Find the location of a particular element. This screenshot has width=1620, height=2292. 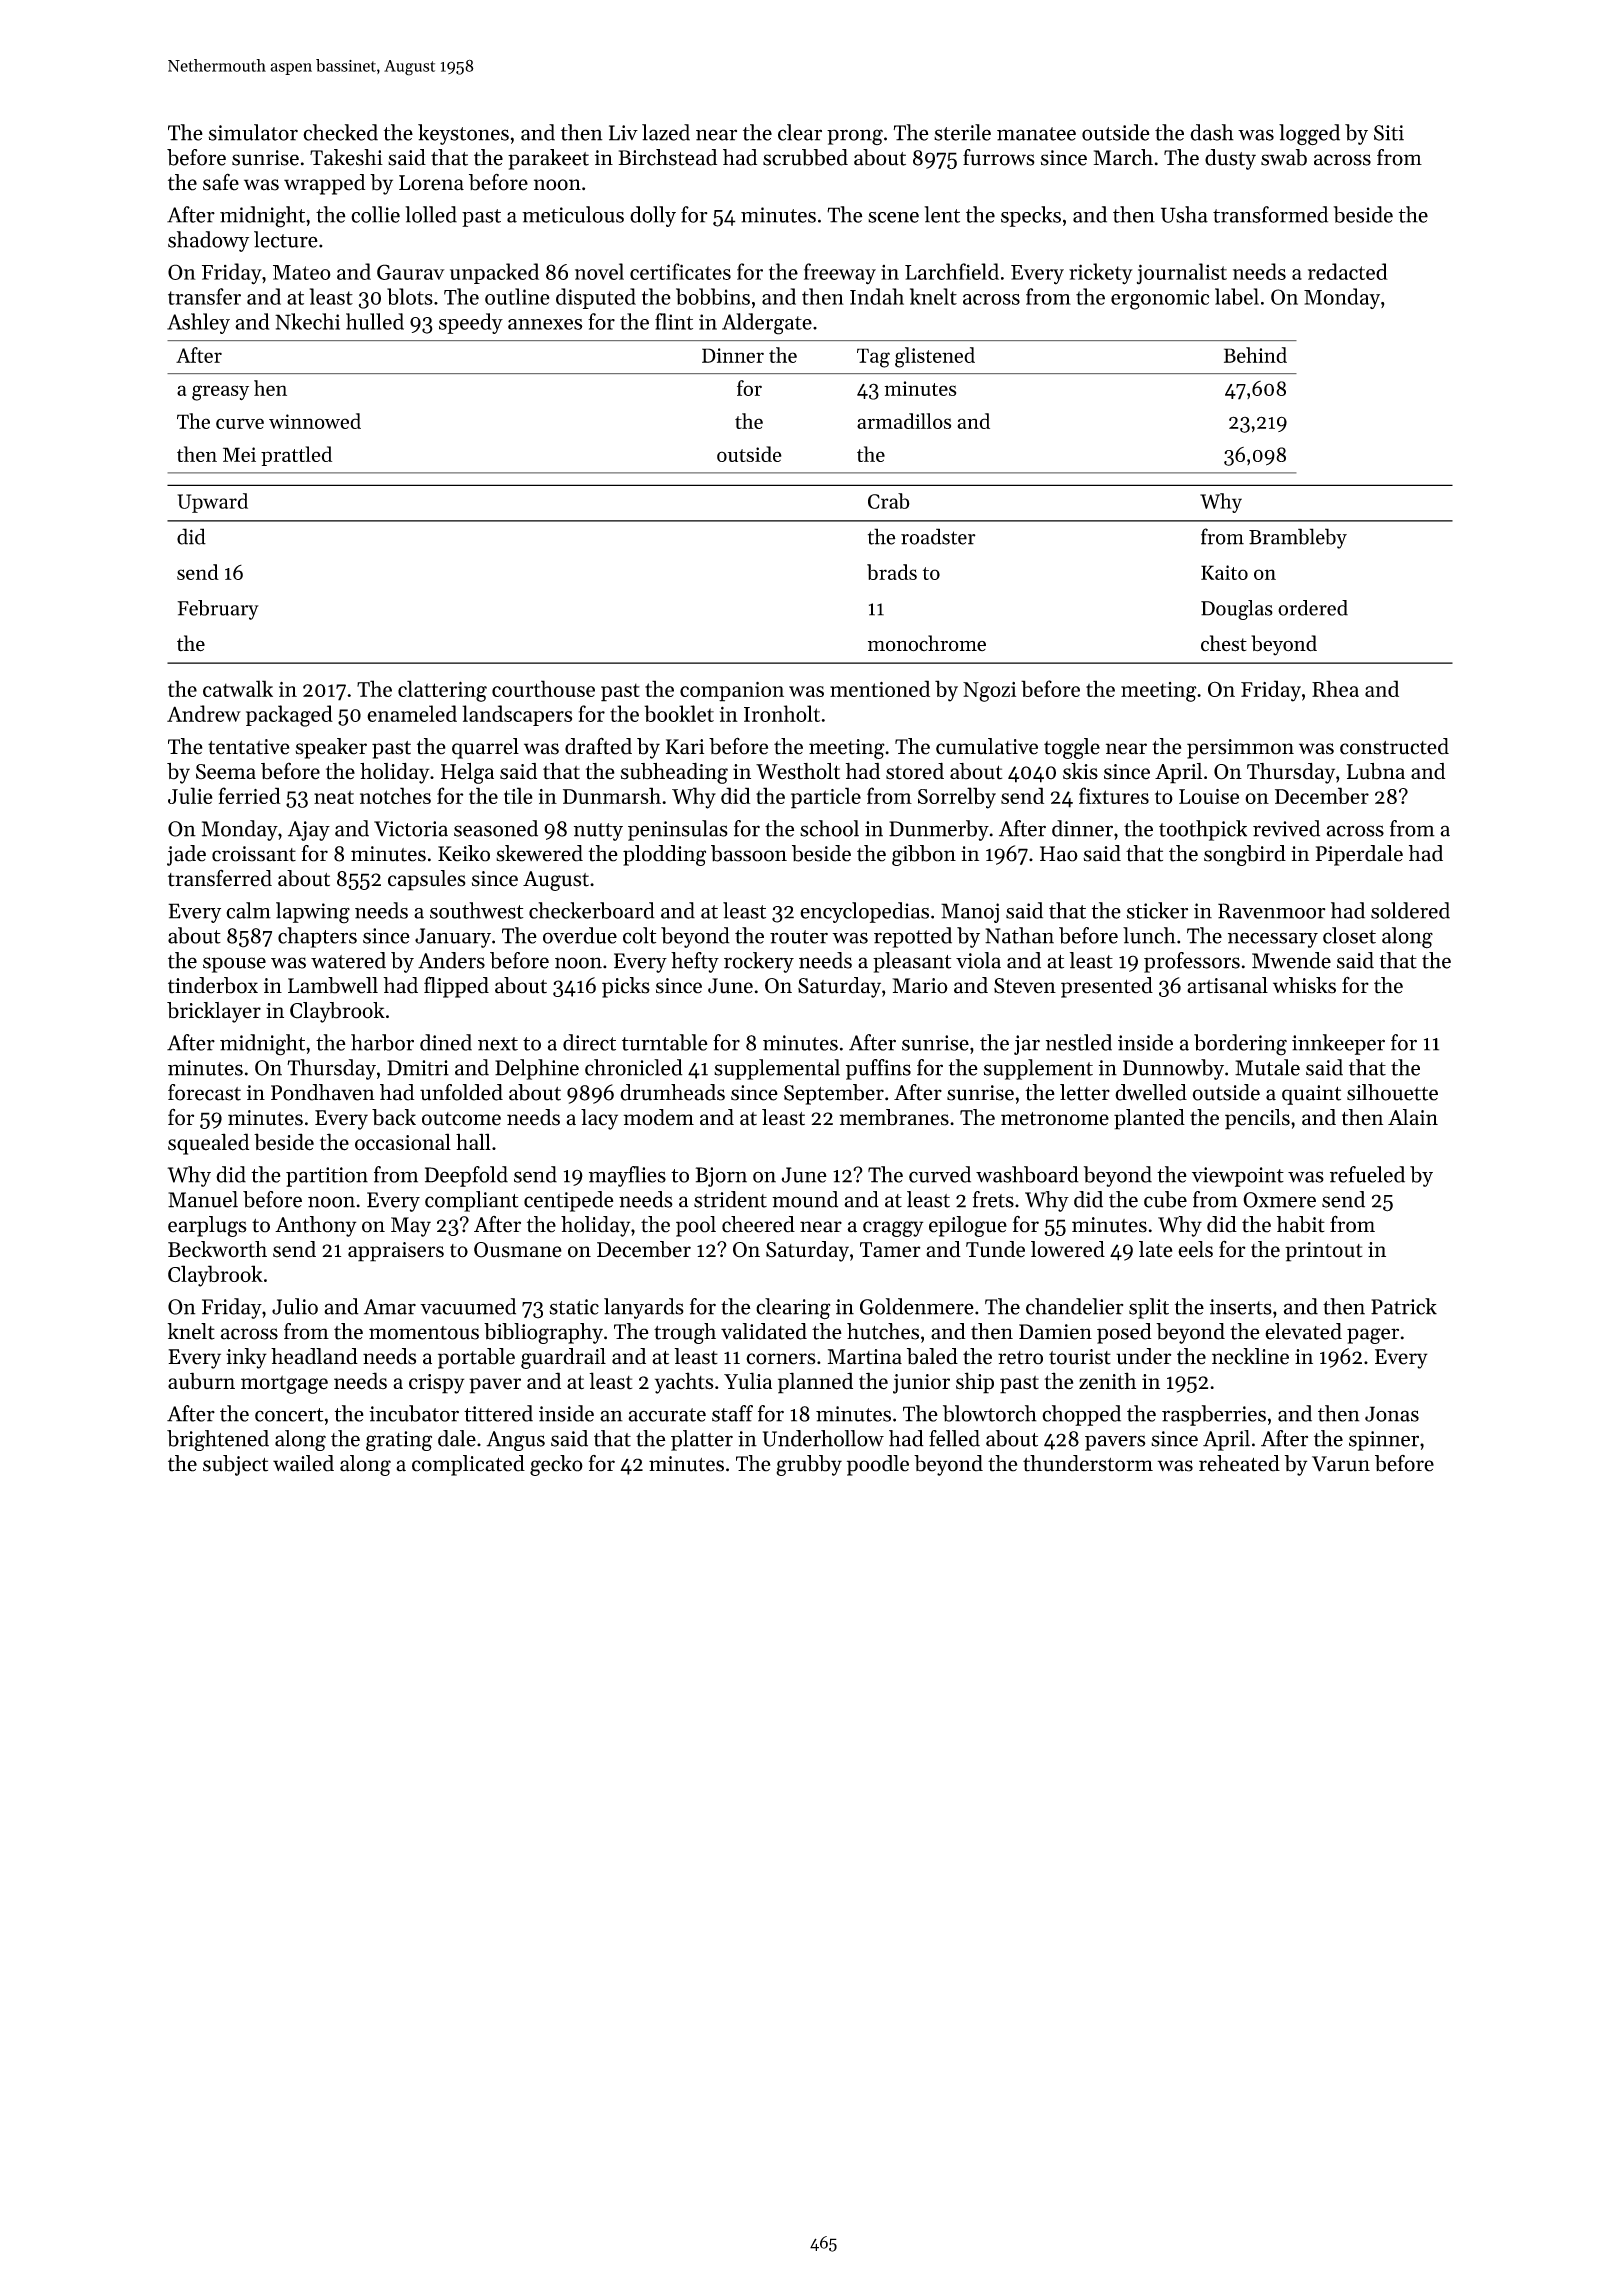

Aldergate is located at coordinates (767, 324).
